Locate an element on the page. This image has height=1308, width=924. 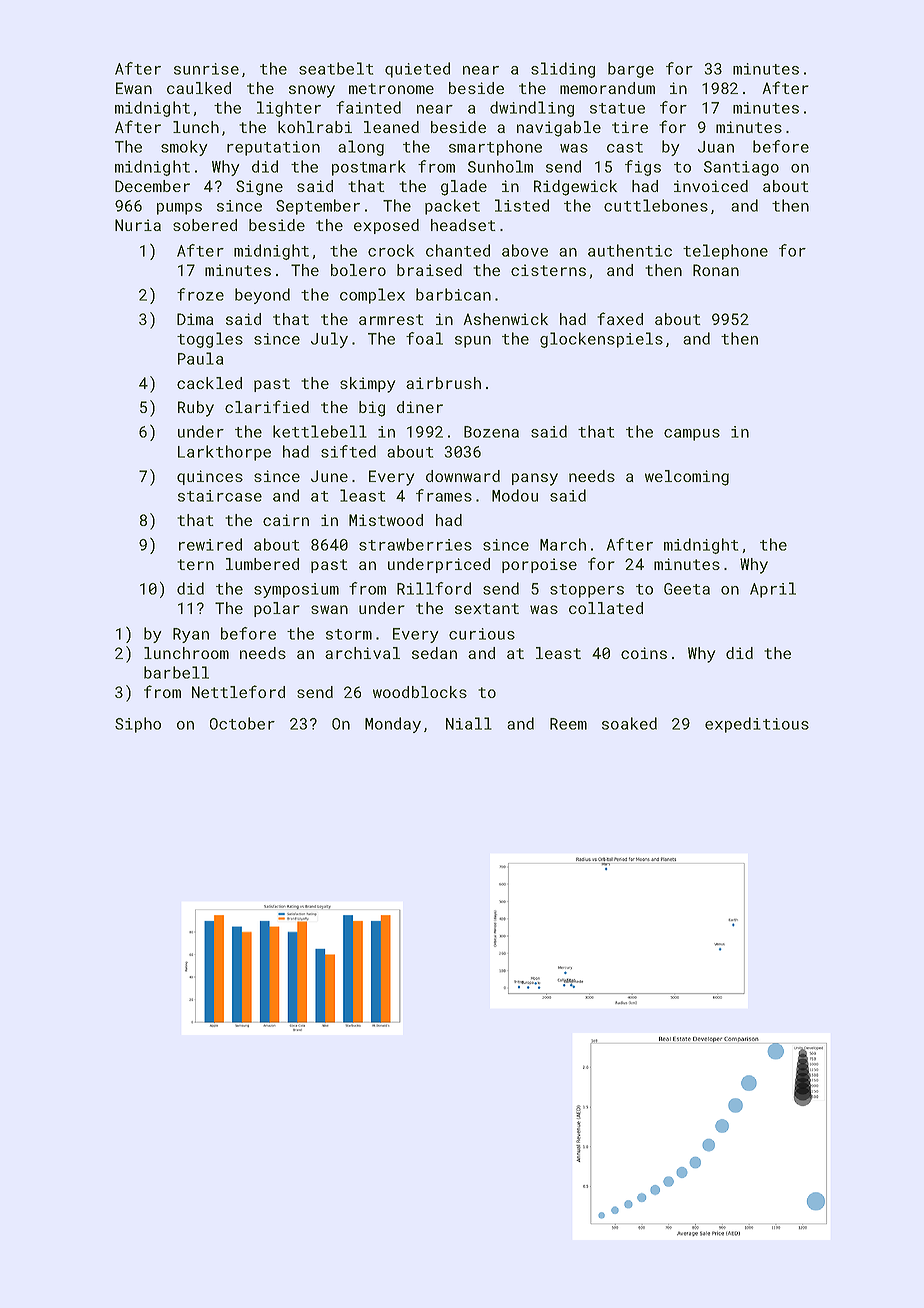
Dima is located at coordinates (195, 319).
